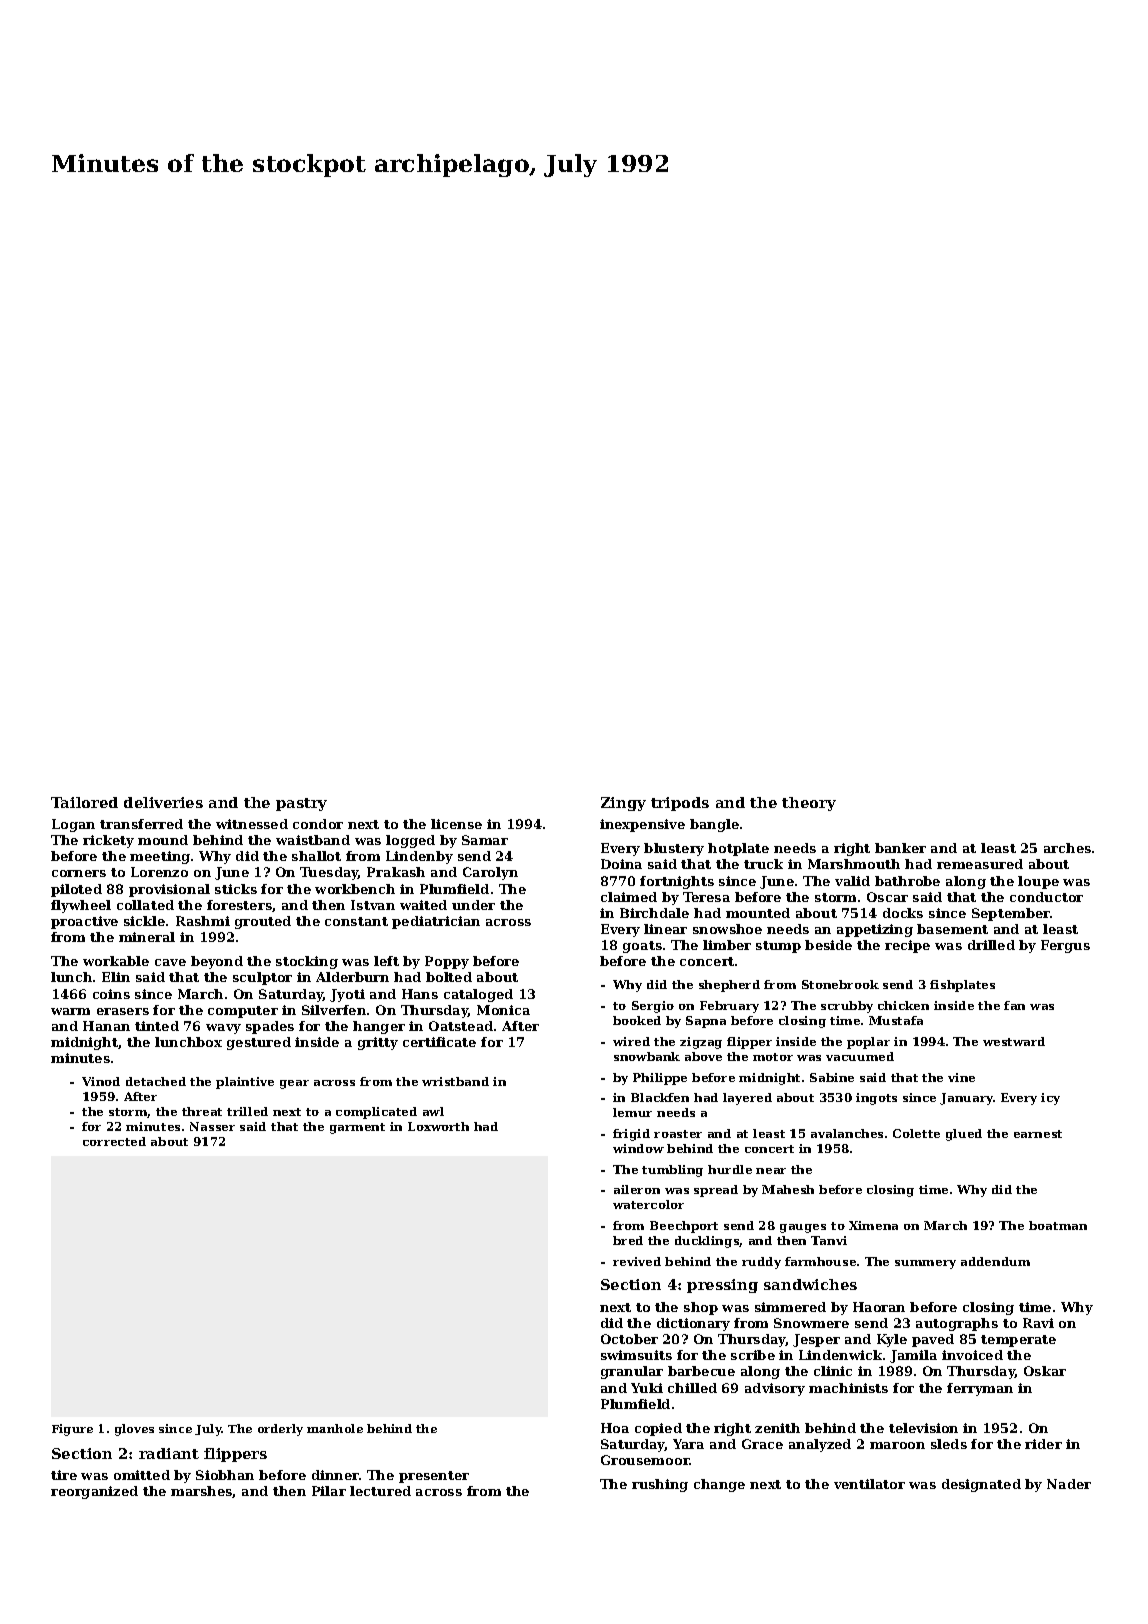  Describe the element at coordinates (1038, 1323) in the screenshot. I see `Ravi` at that location.
